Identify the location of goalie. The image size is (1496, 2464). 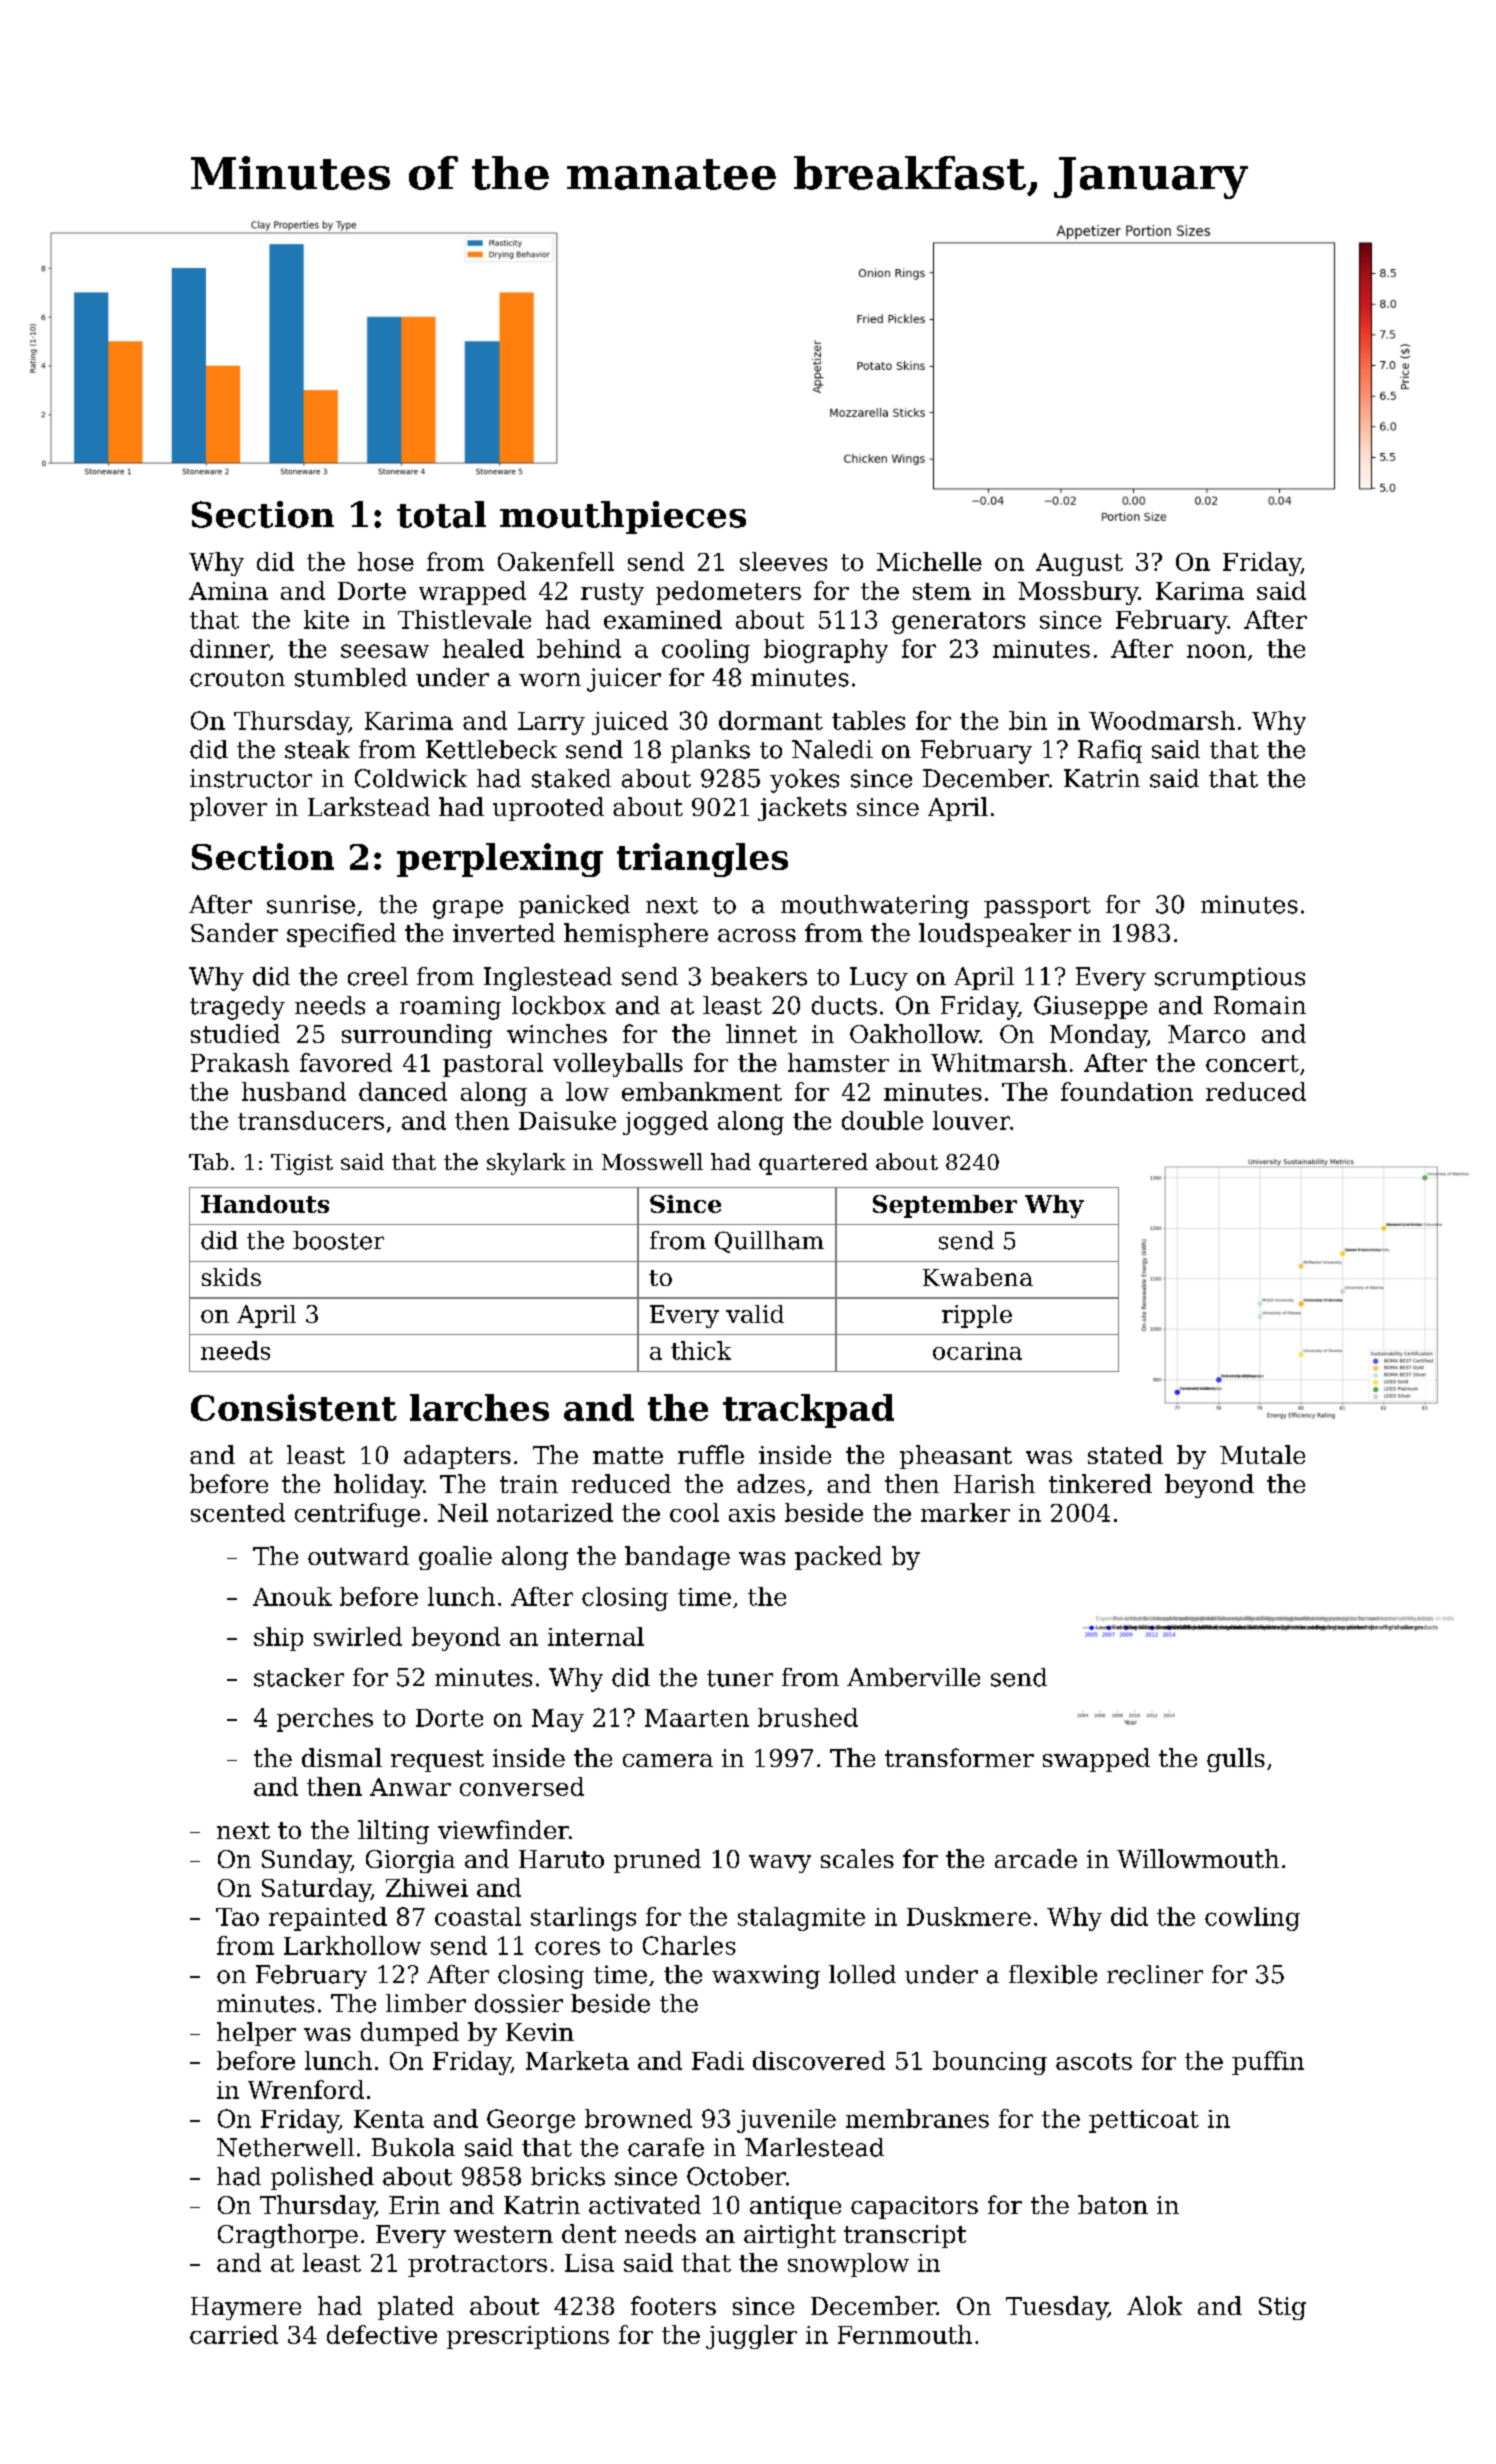
(455, 1558).
